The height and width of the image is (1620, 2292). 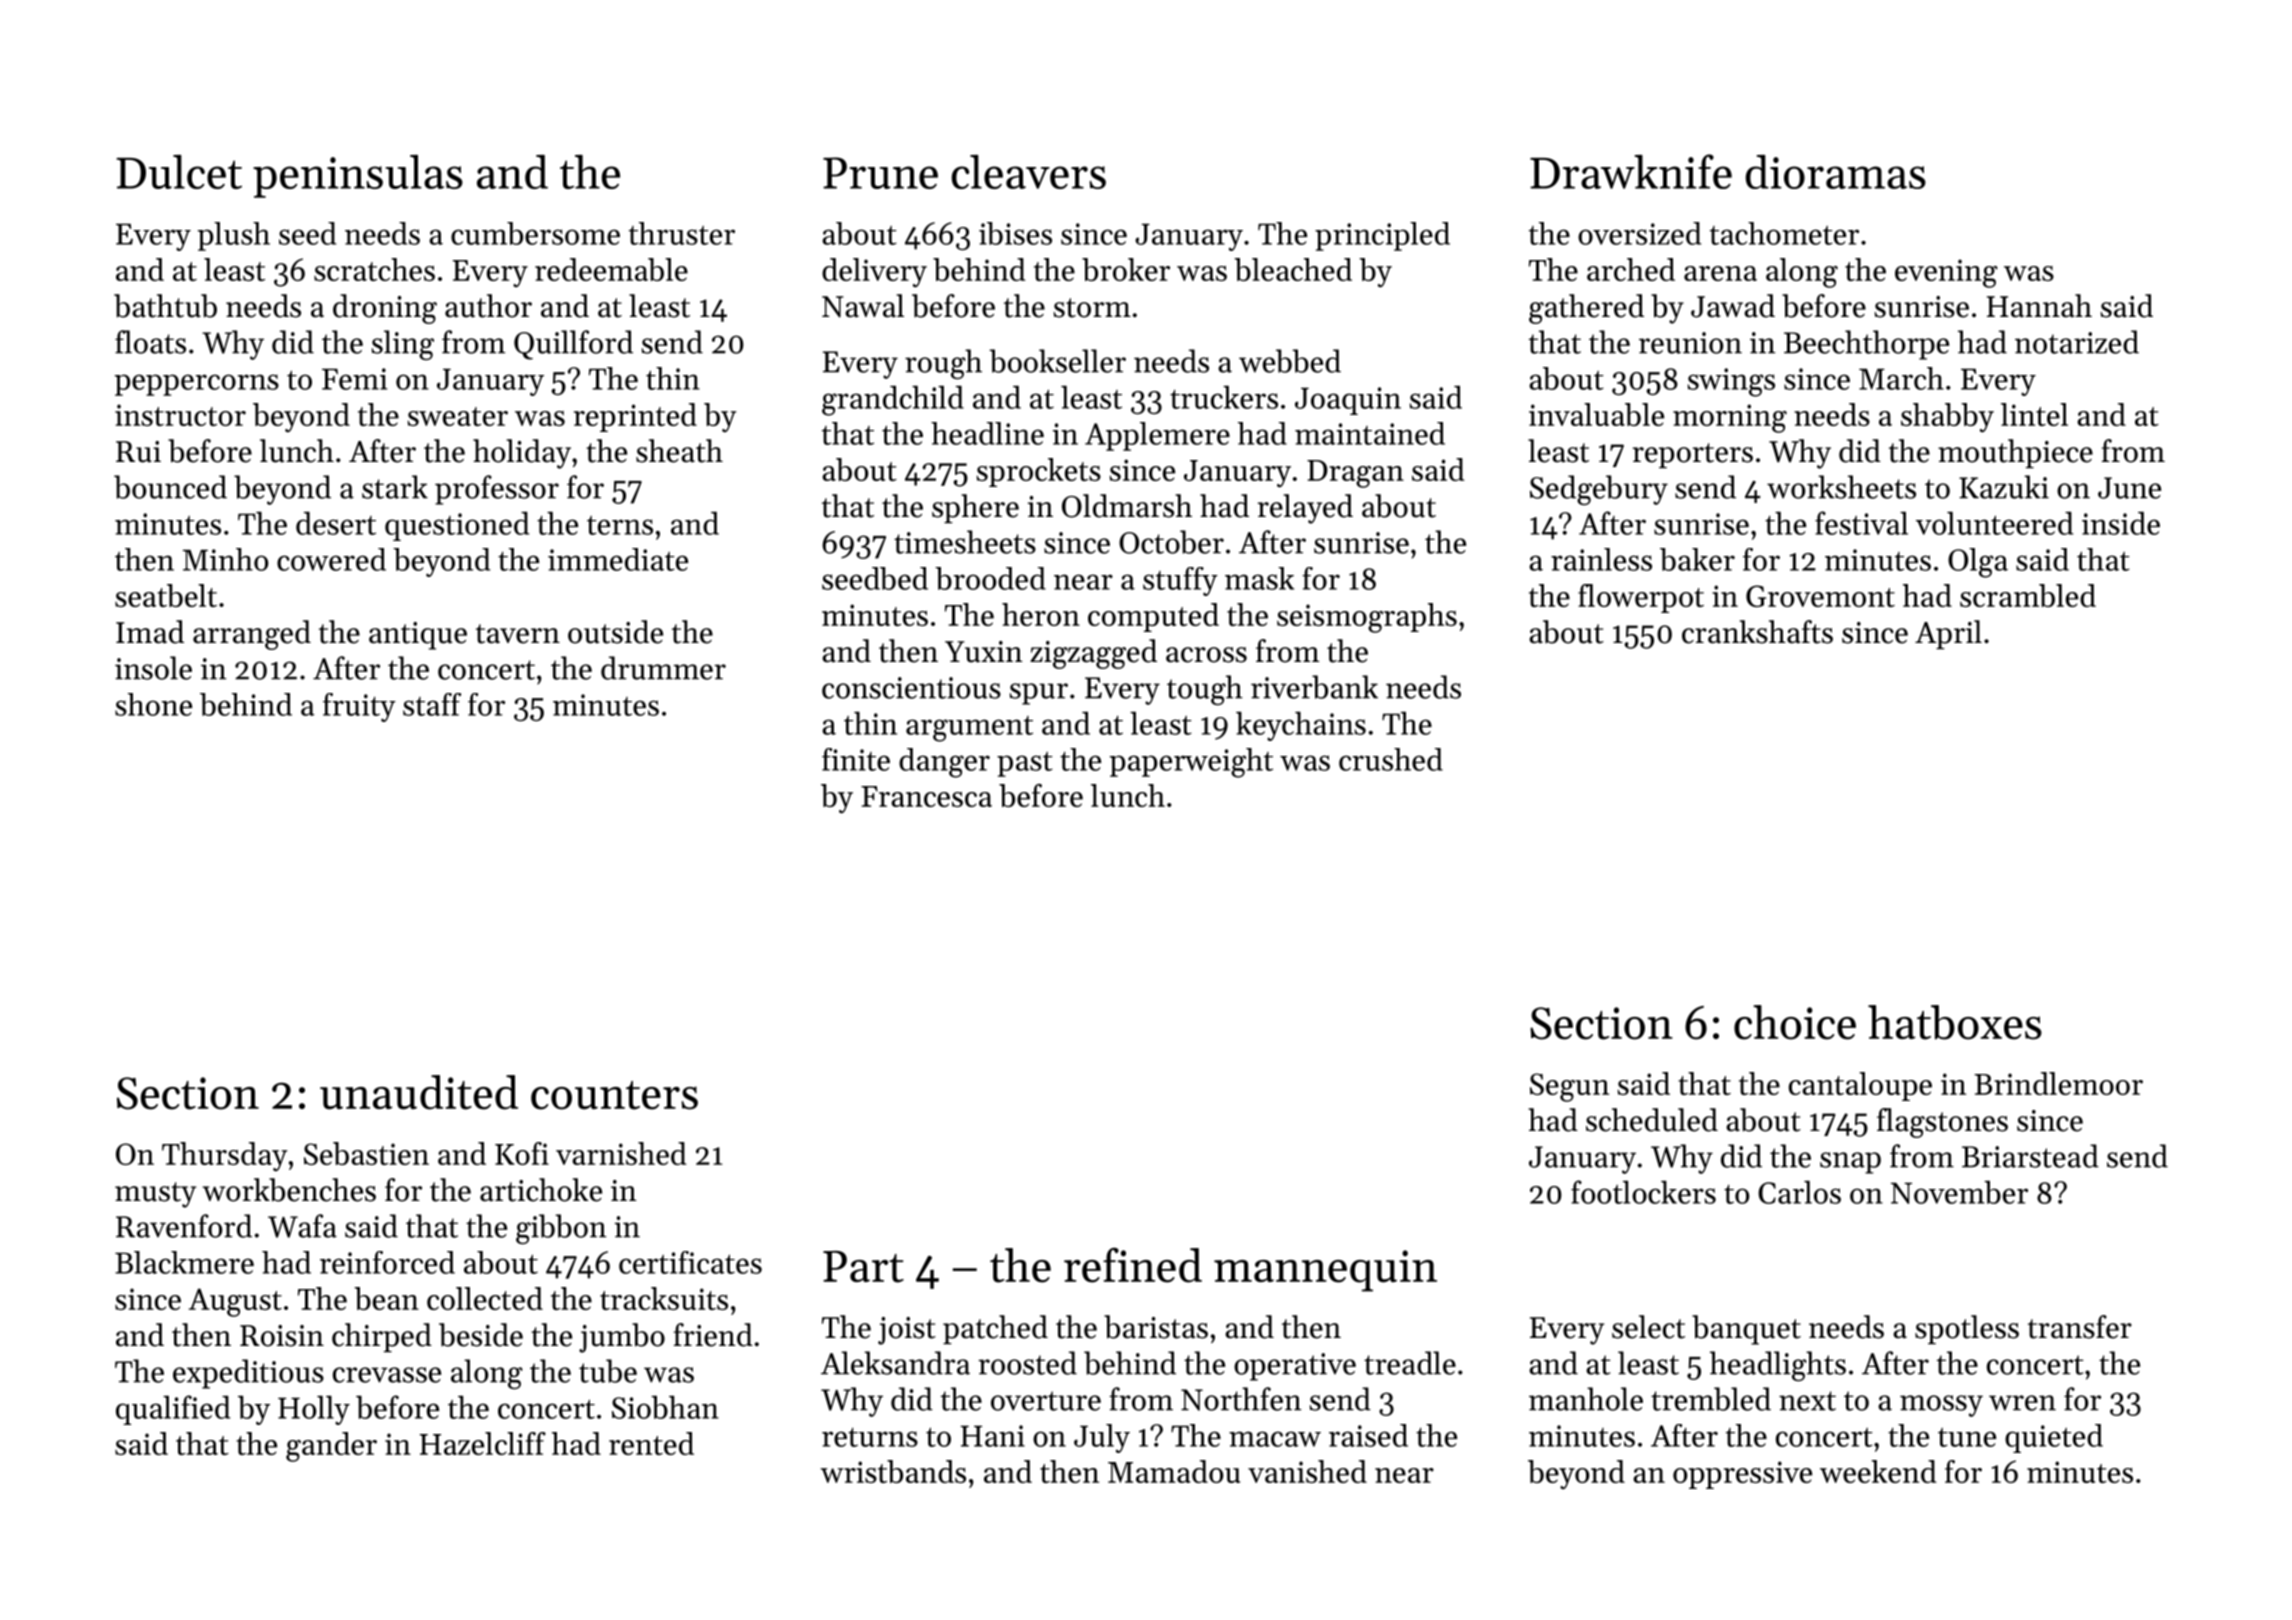 What do you see at coordinates (1174, 1471) in the image?
I see `Mamadou` at bounding box center [1174, 1471].
